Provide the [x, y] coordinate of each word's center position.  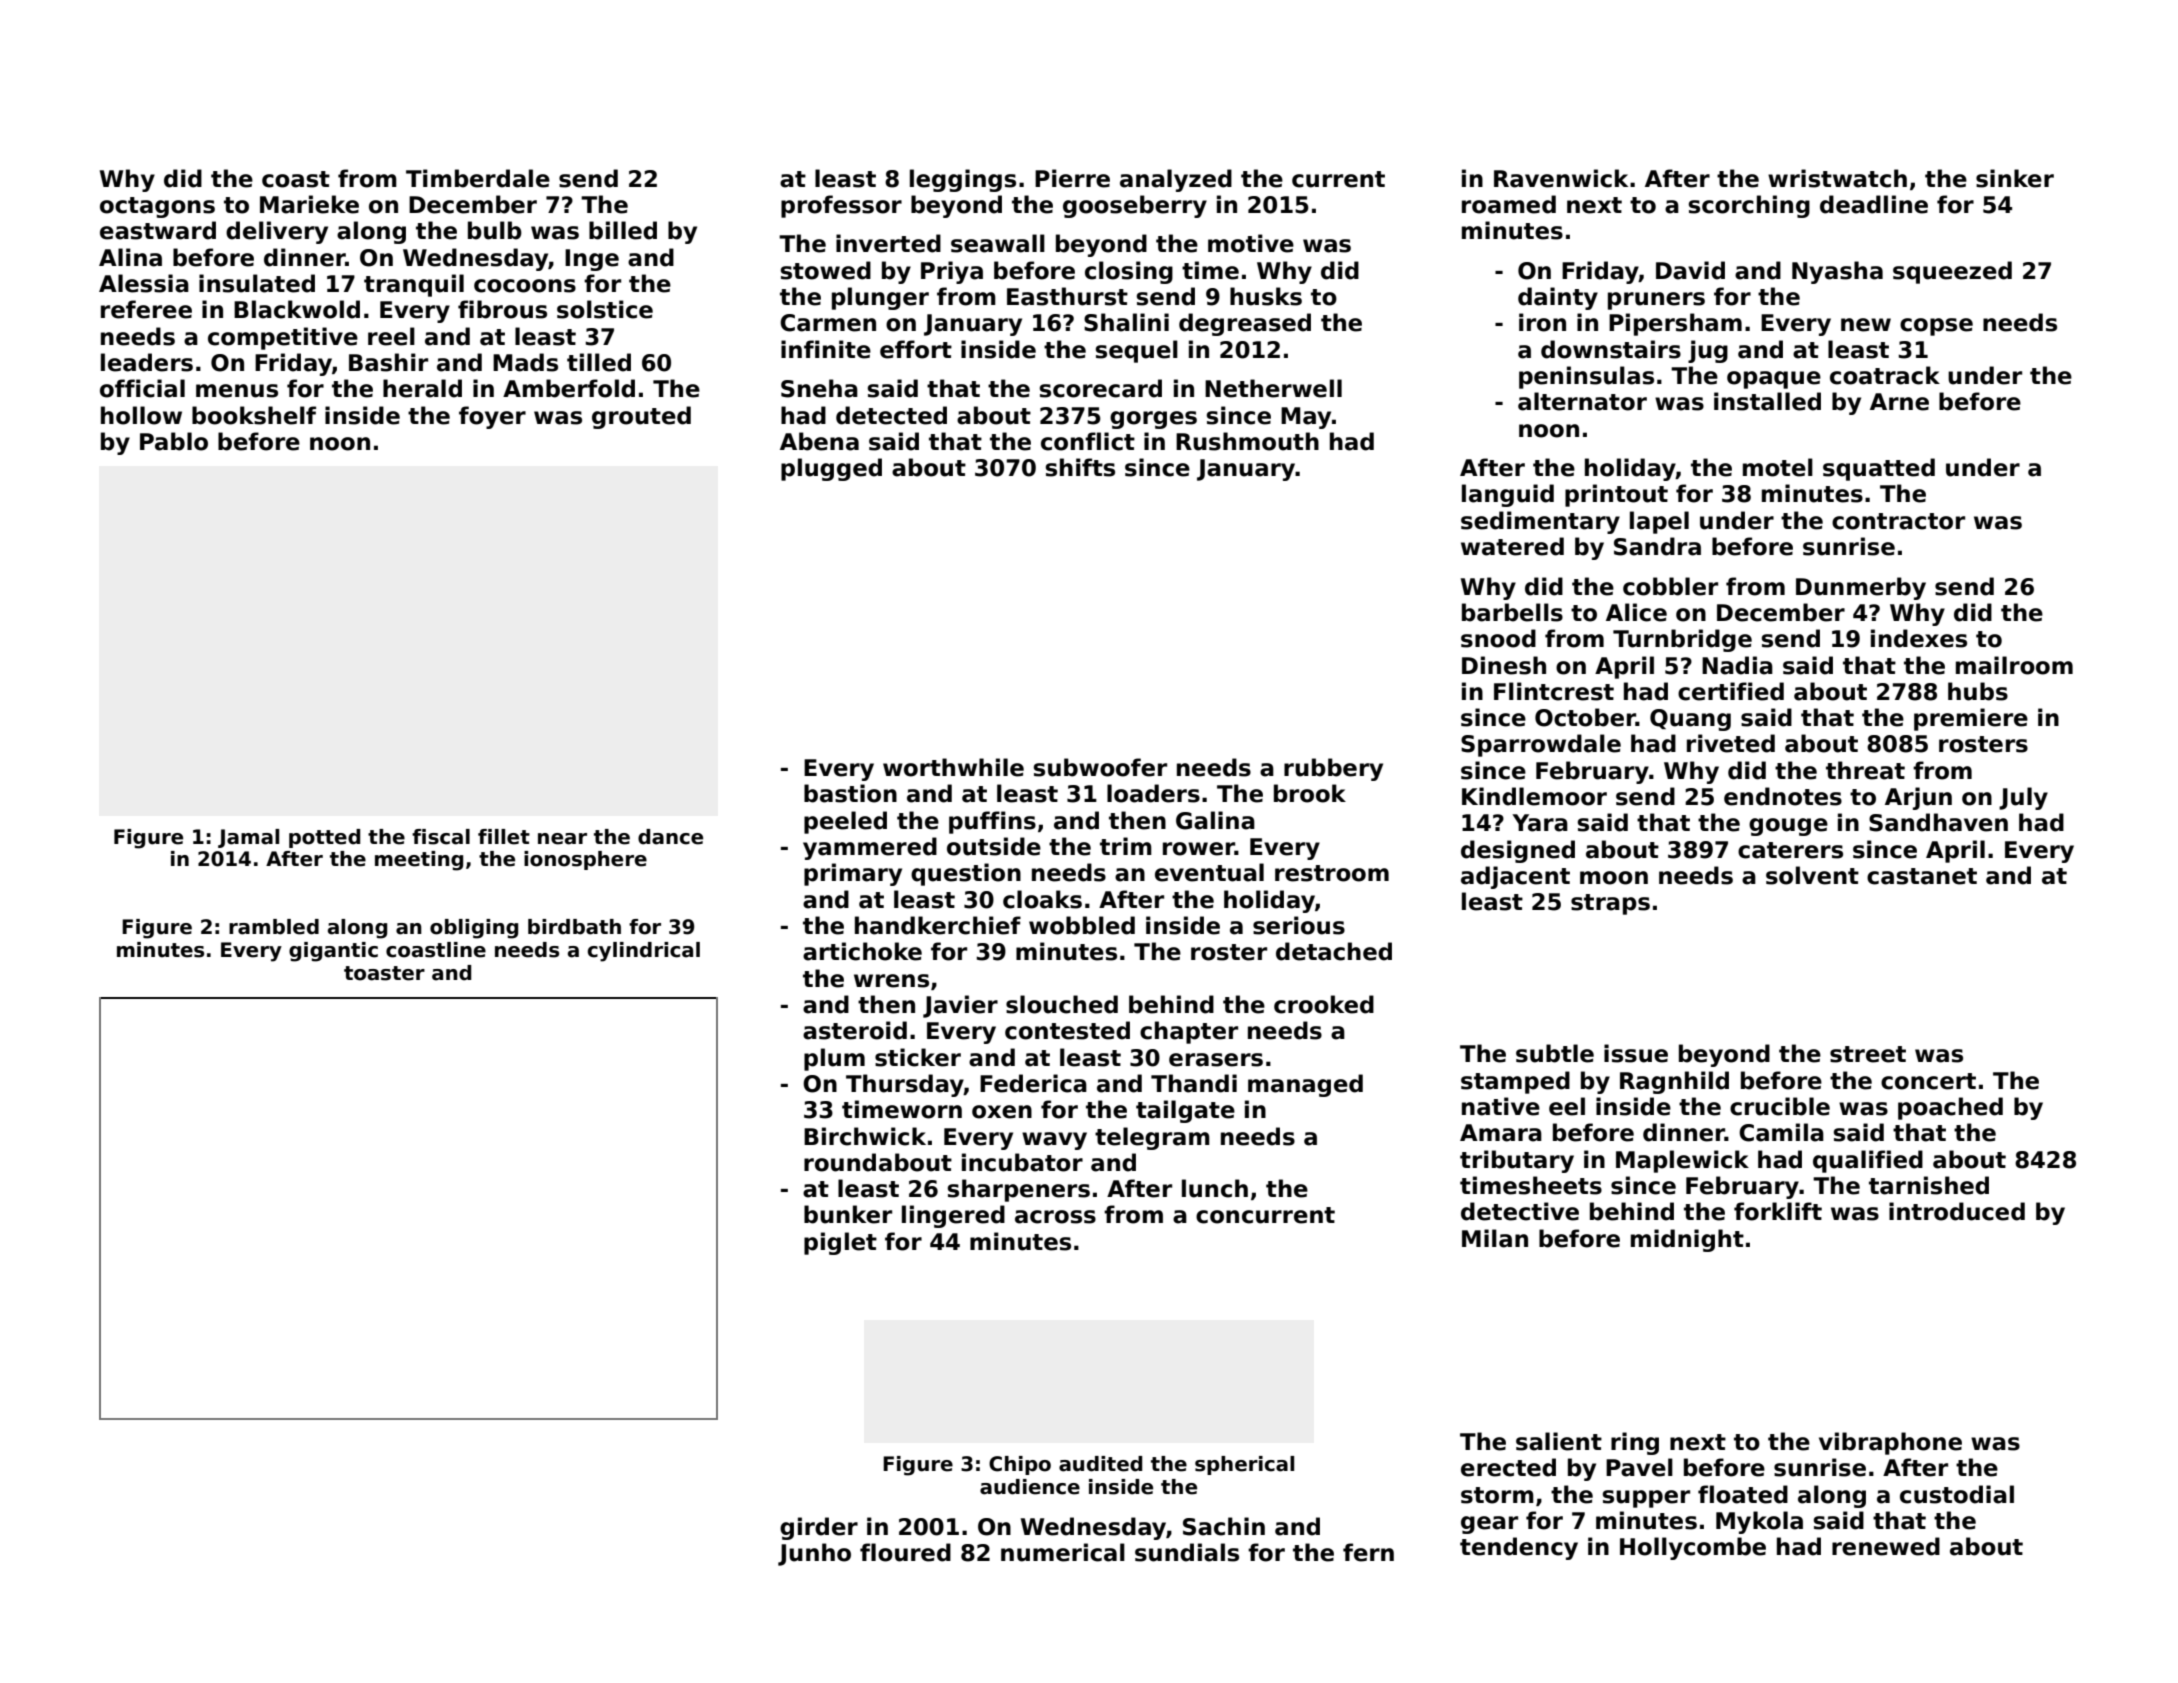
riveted [1731, 743]
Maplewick [1682, 1161]
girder [819, 1528]
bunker [848, 1214]
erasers [1216, 1060]
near [562, 839]
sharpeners [1019, 1190]
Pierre [1072, 178]
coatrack [1885, 375]
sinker [2015, 178]
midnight [1687, 1240]
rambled [274, 927]
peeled [845, 822]
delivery [277, 232]
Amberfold [569, 388]
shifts [1080, 467]
